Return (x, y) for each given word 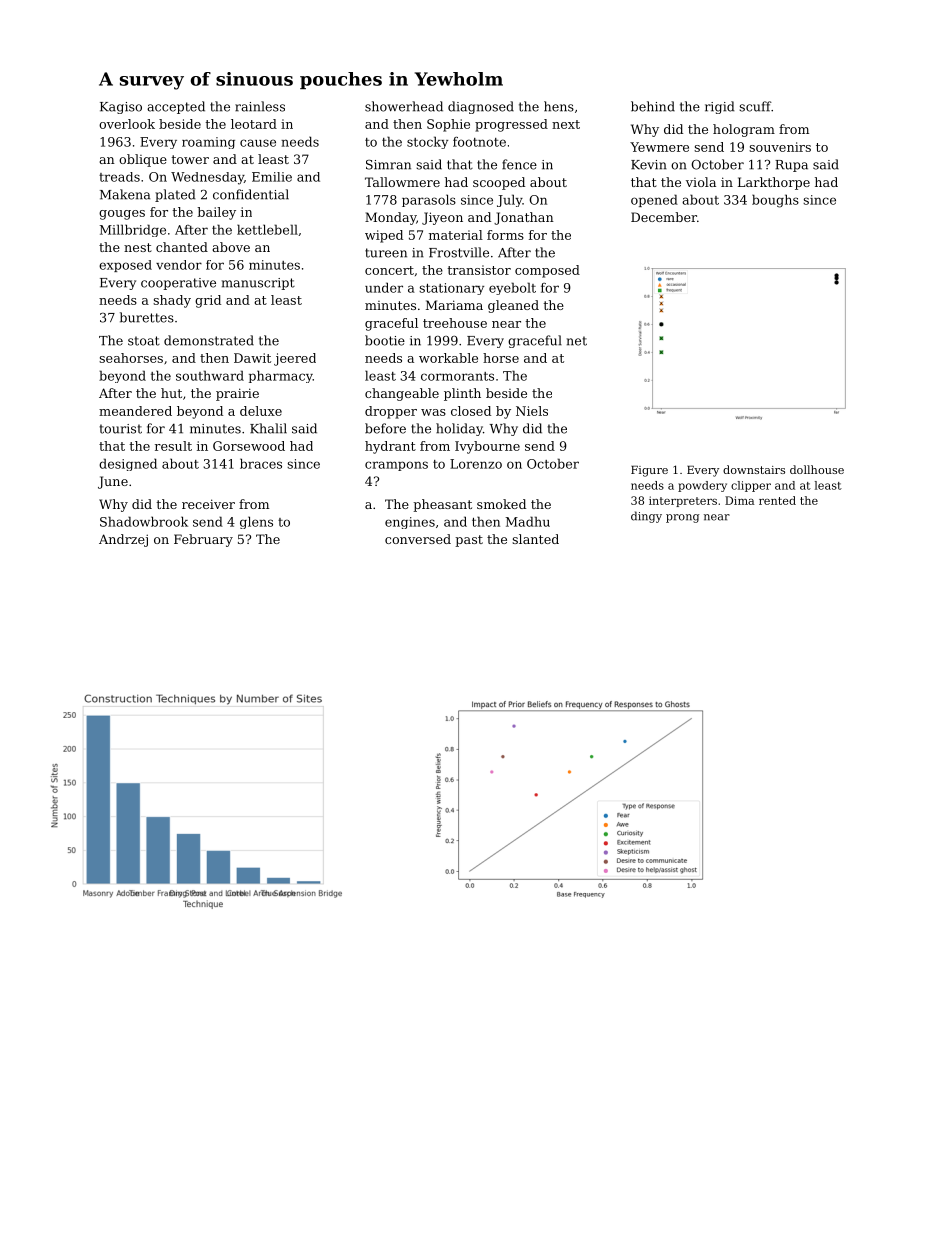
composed (547, 271)
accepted (176, 107)
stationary (451, 289)
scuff (755, 106)
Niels (532, 411)
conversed (418, 539)
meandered (135, 411)
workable (448, 358)
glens (256, 522)
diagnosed (481, 107)
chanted (182, 247)
